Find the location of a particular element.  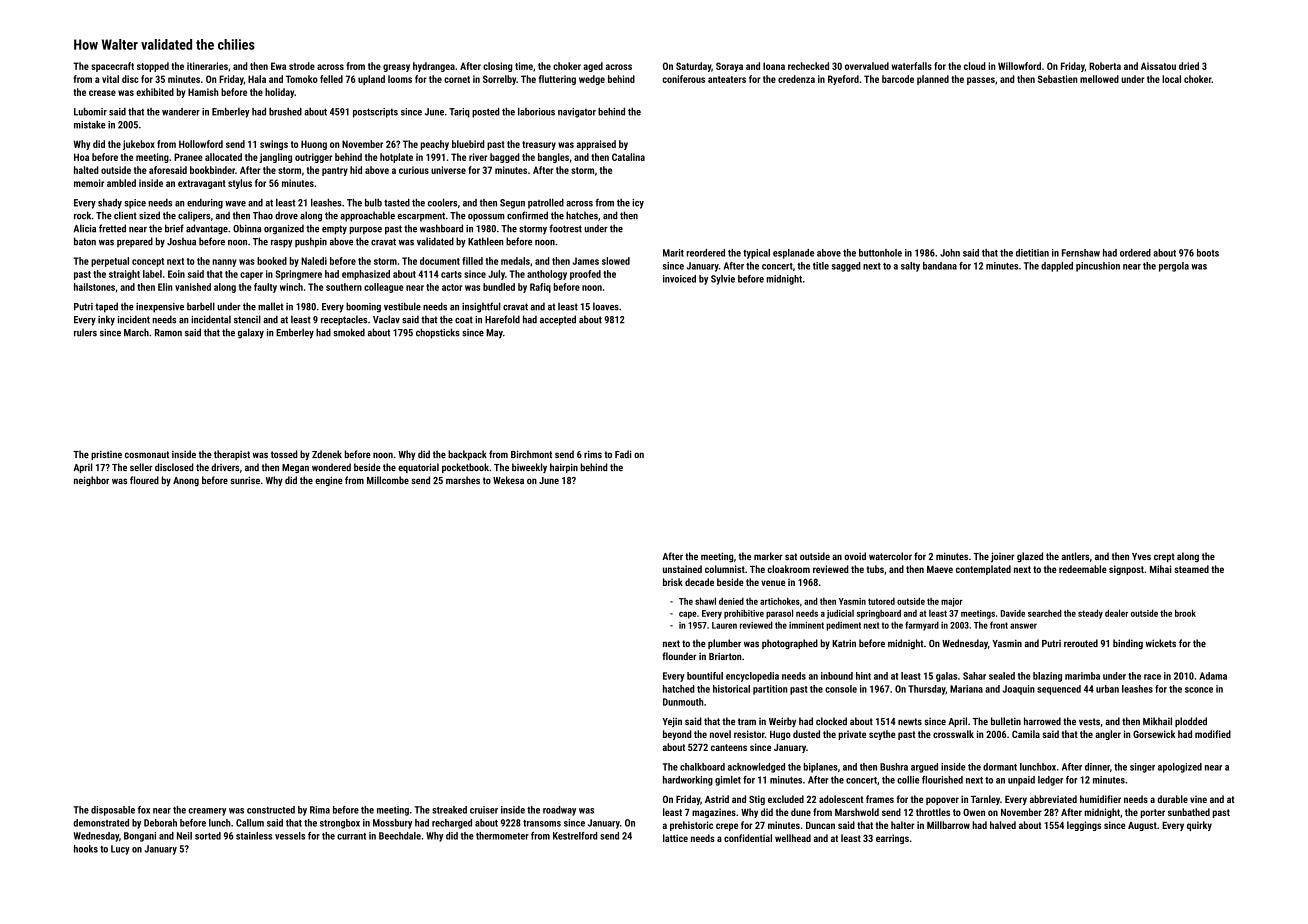

Dunmouth is located at coordinates (683, 702).
